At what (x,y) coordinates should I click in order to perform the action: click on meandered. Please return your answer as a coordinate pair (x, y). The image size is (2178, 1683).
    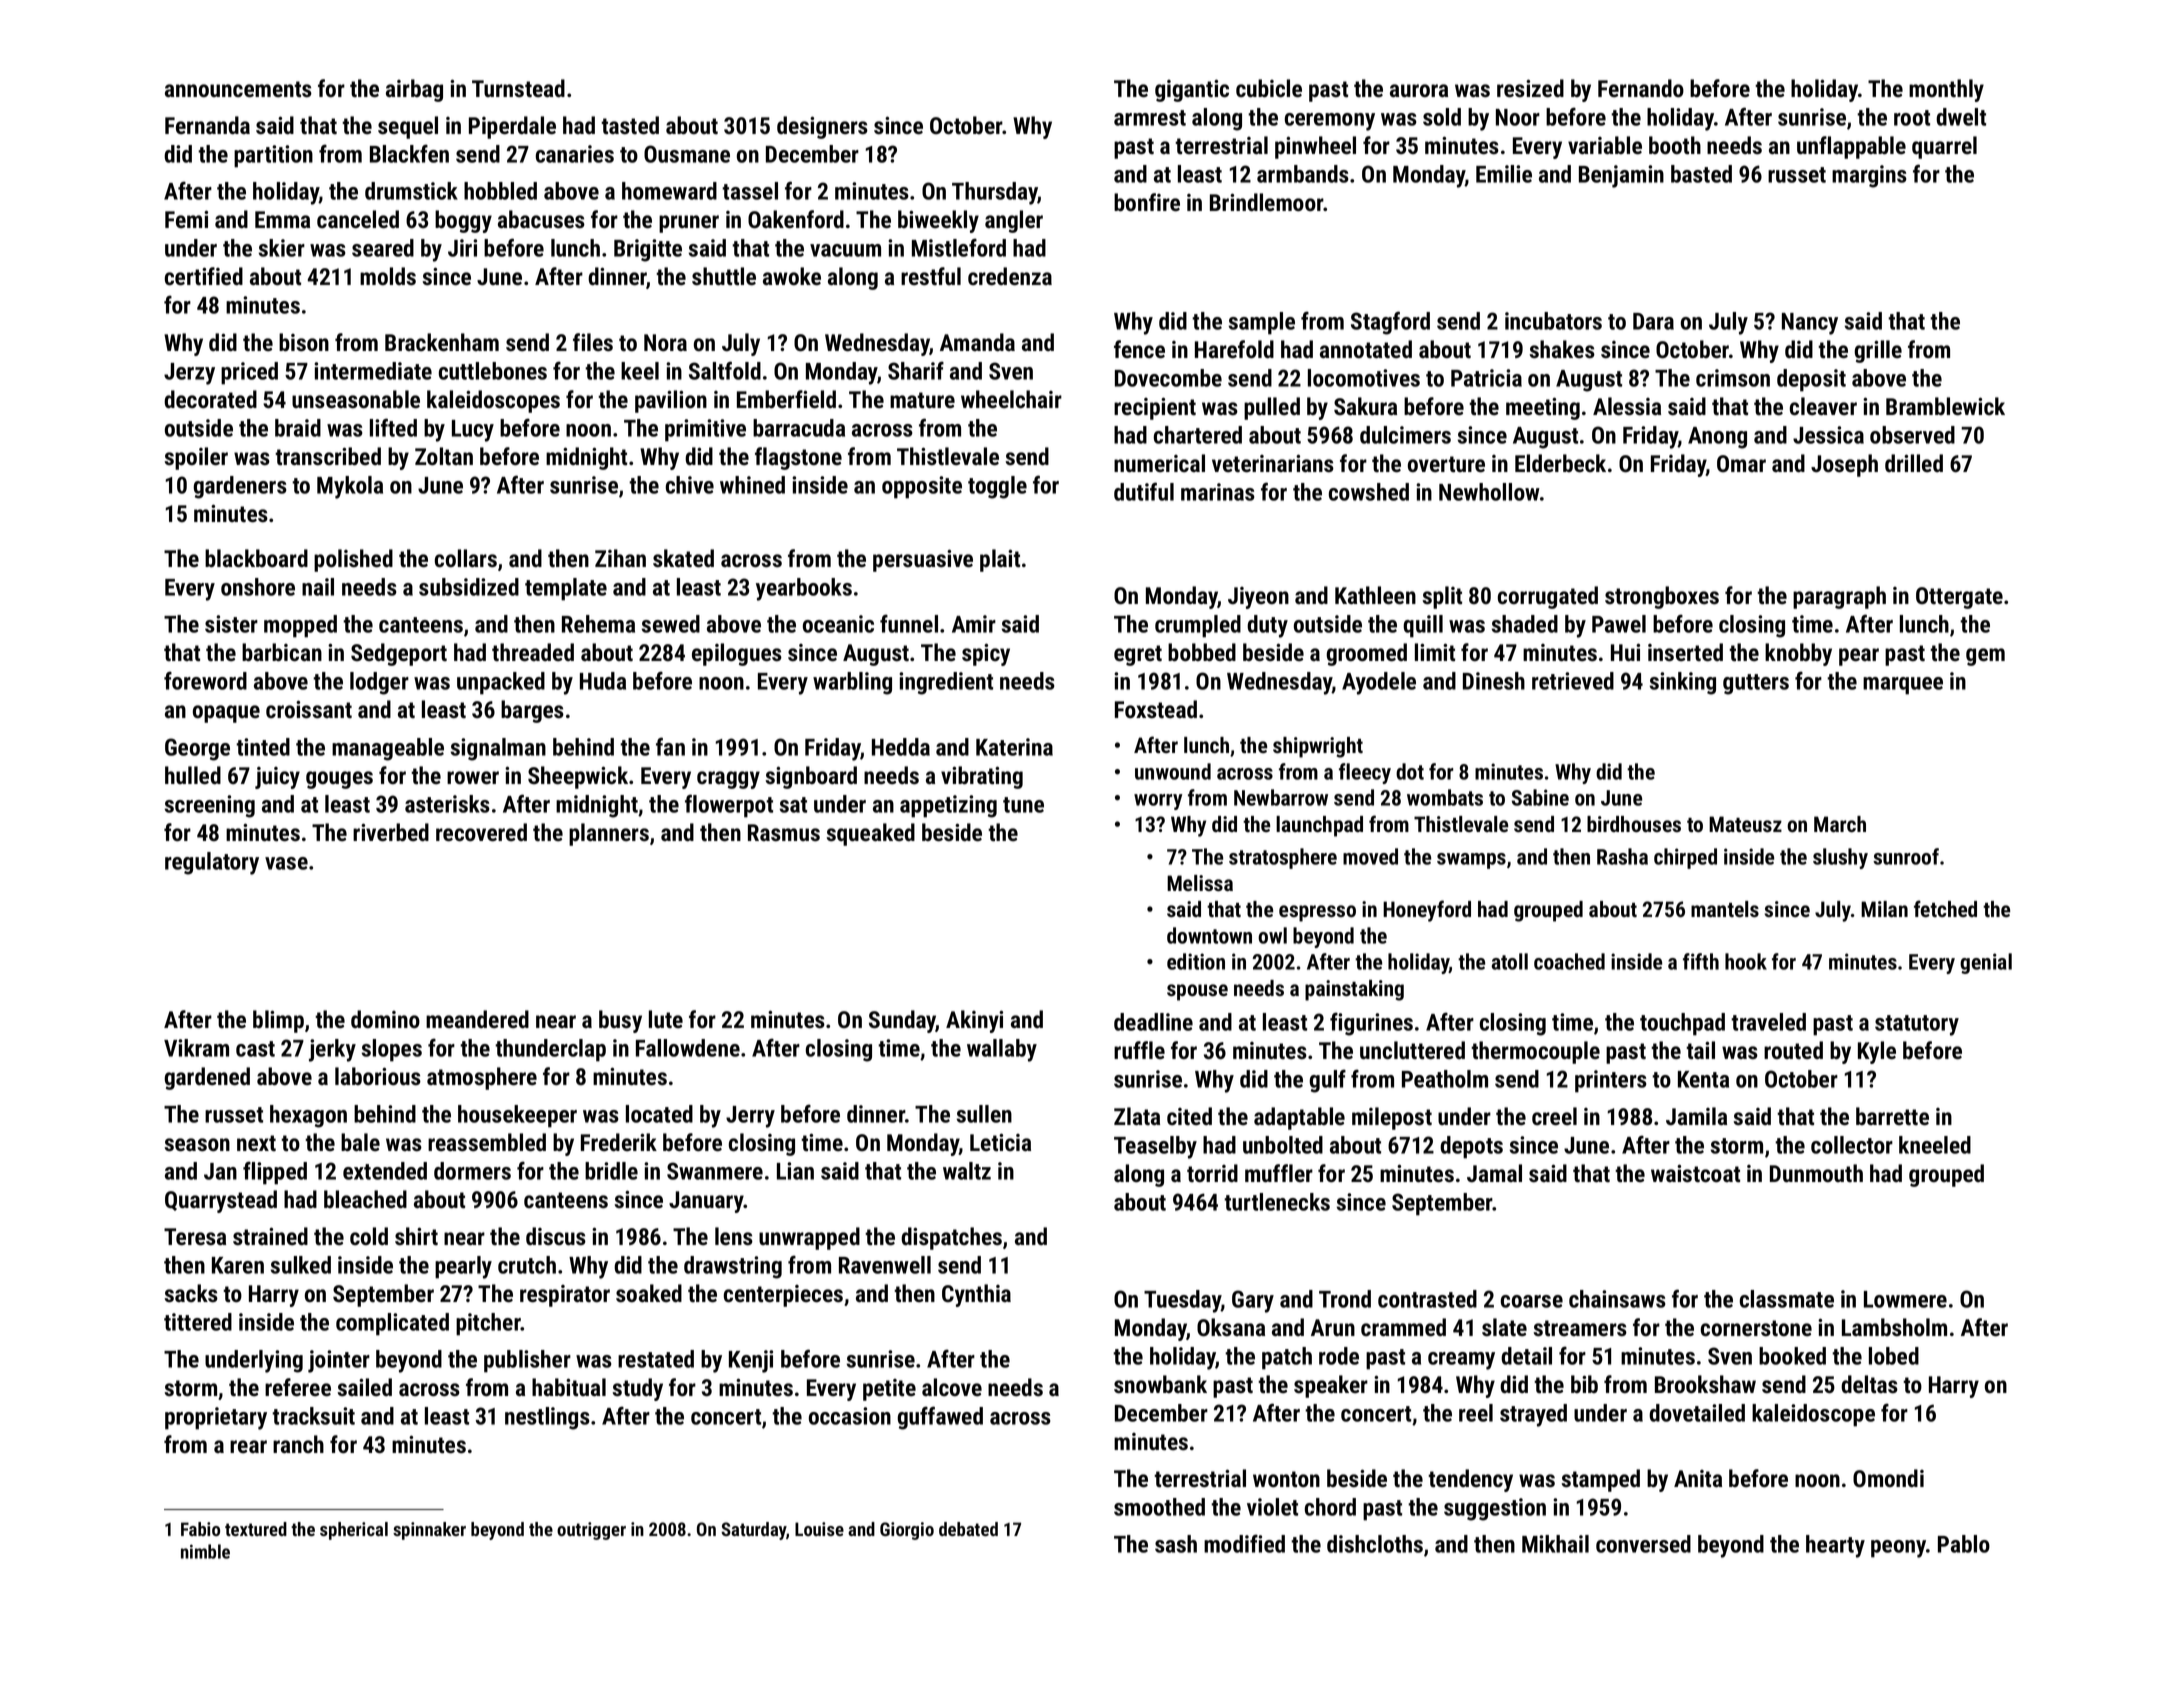
    Looking at the image, I should click on (477, 1019).
